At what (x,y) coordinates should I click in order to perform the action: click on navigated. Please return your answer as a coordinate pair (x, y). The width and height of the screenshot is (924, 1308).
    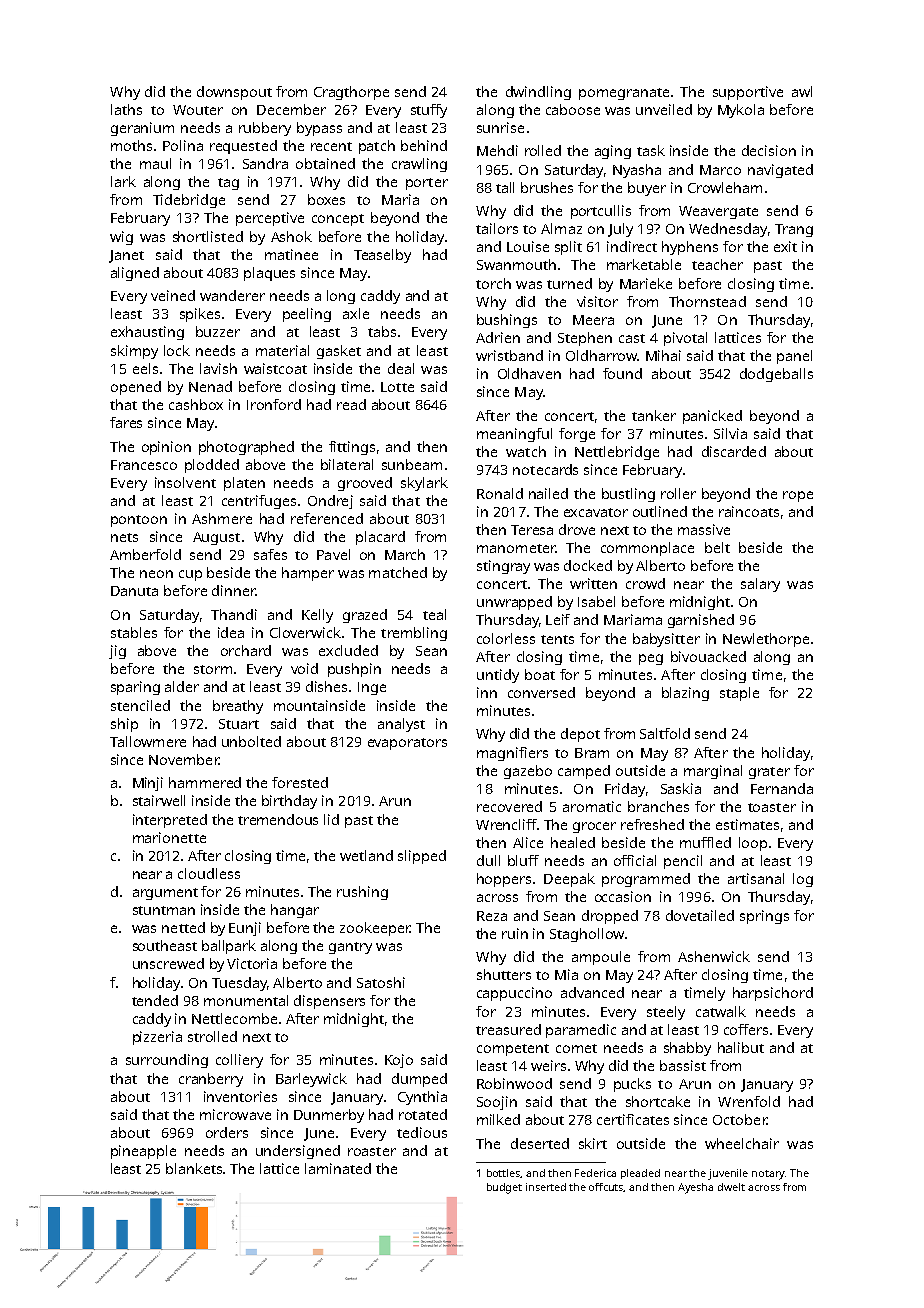
    Looking at the image, I should click on (780, 171).
